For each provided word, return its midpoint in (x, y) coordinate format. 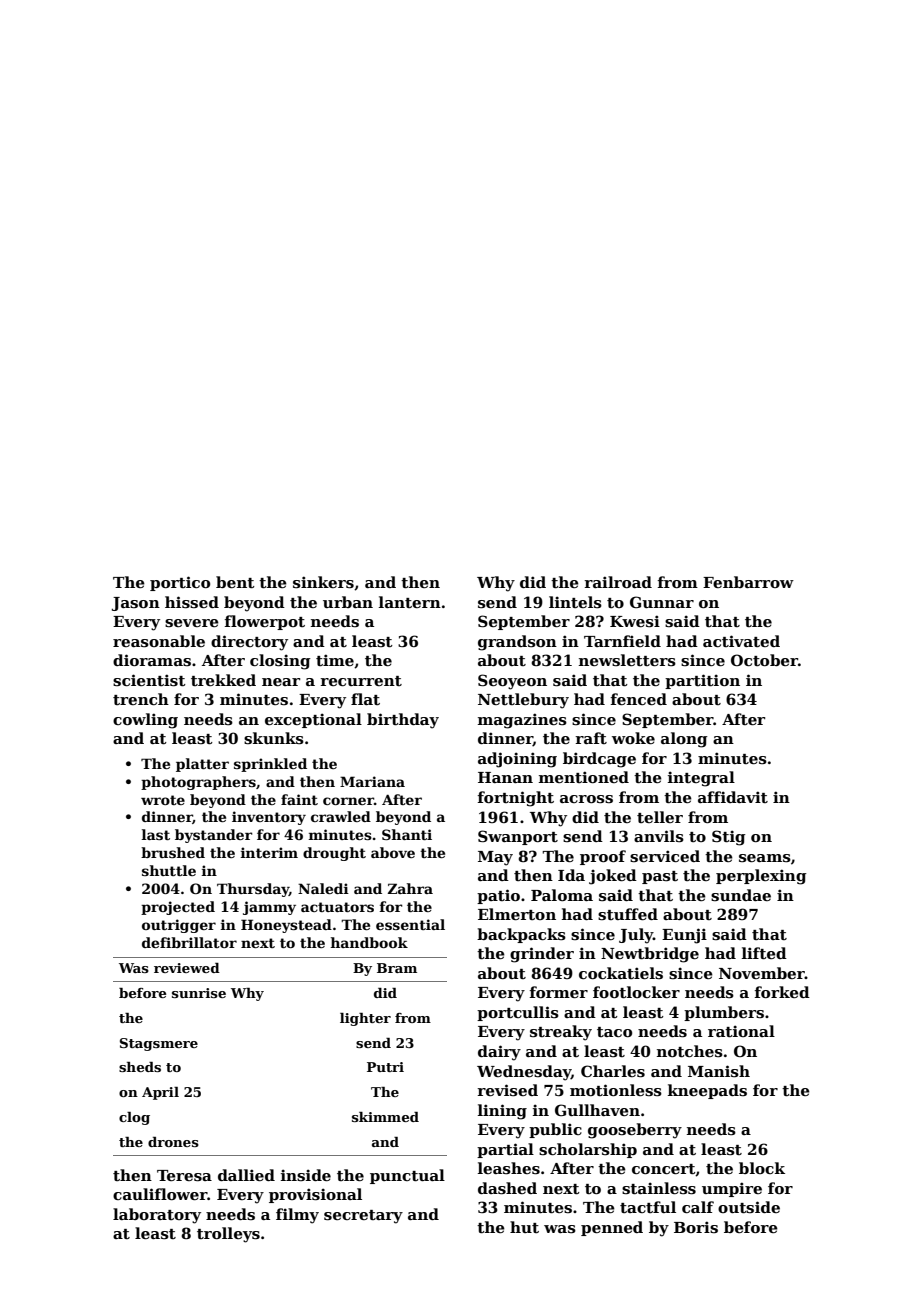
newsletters (627, 660)
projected (178, 908)
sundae (741, 895)
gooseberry (635, 1131)
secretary (363, 1217)
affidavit (733, 797)
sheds (140, 1067)
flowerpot (265, 622)
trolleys (228, 1235)
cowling (145, 721)
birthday (403, 721)
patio (498, 896)
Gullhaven (597, 1110)
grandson (517, 643)
